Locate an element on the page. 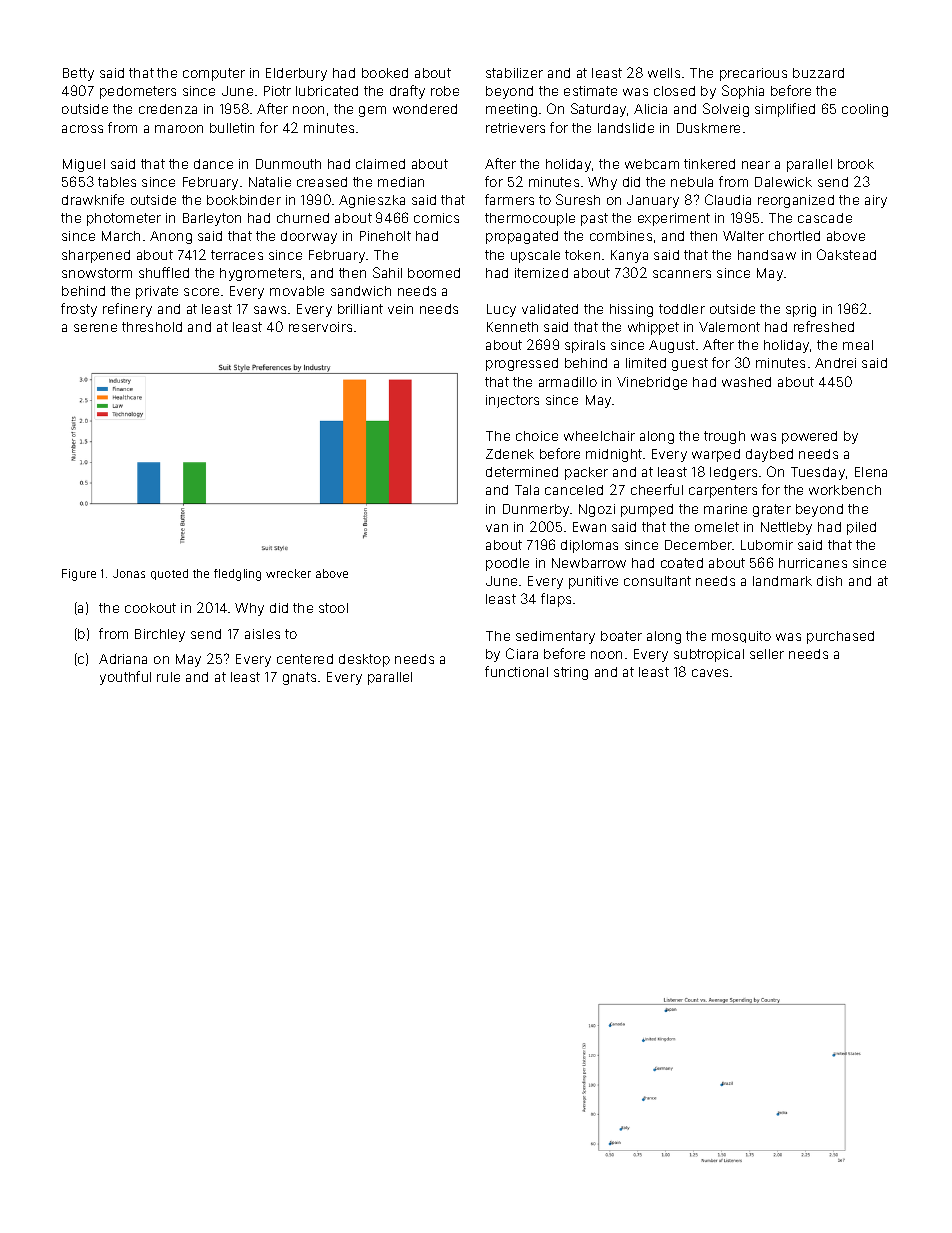  gnats is located at coordinates (299, 678).
